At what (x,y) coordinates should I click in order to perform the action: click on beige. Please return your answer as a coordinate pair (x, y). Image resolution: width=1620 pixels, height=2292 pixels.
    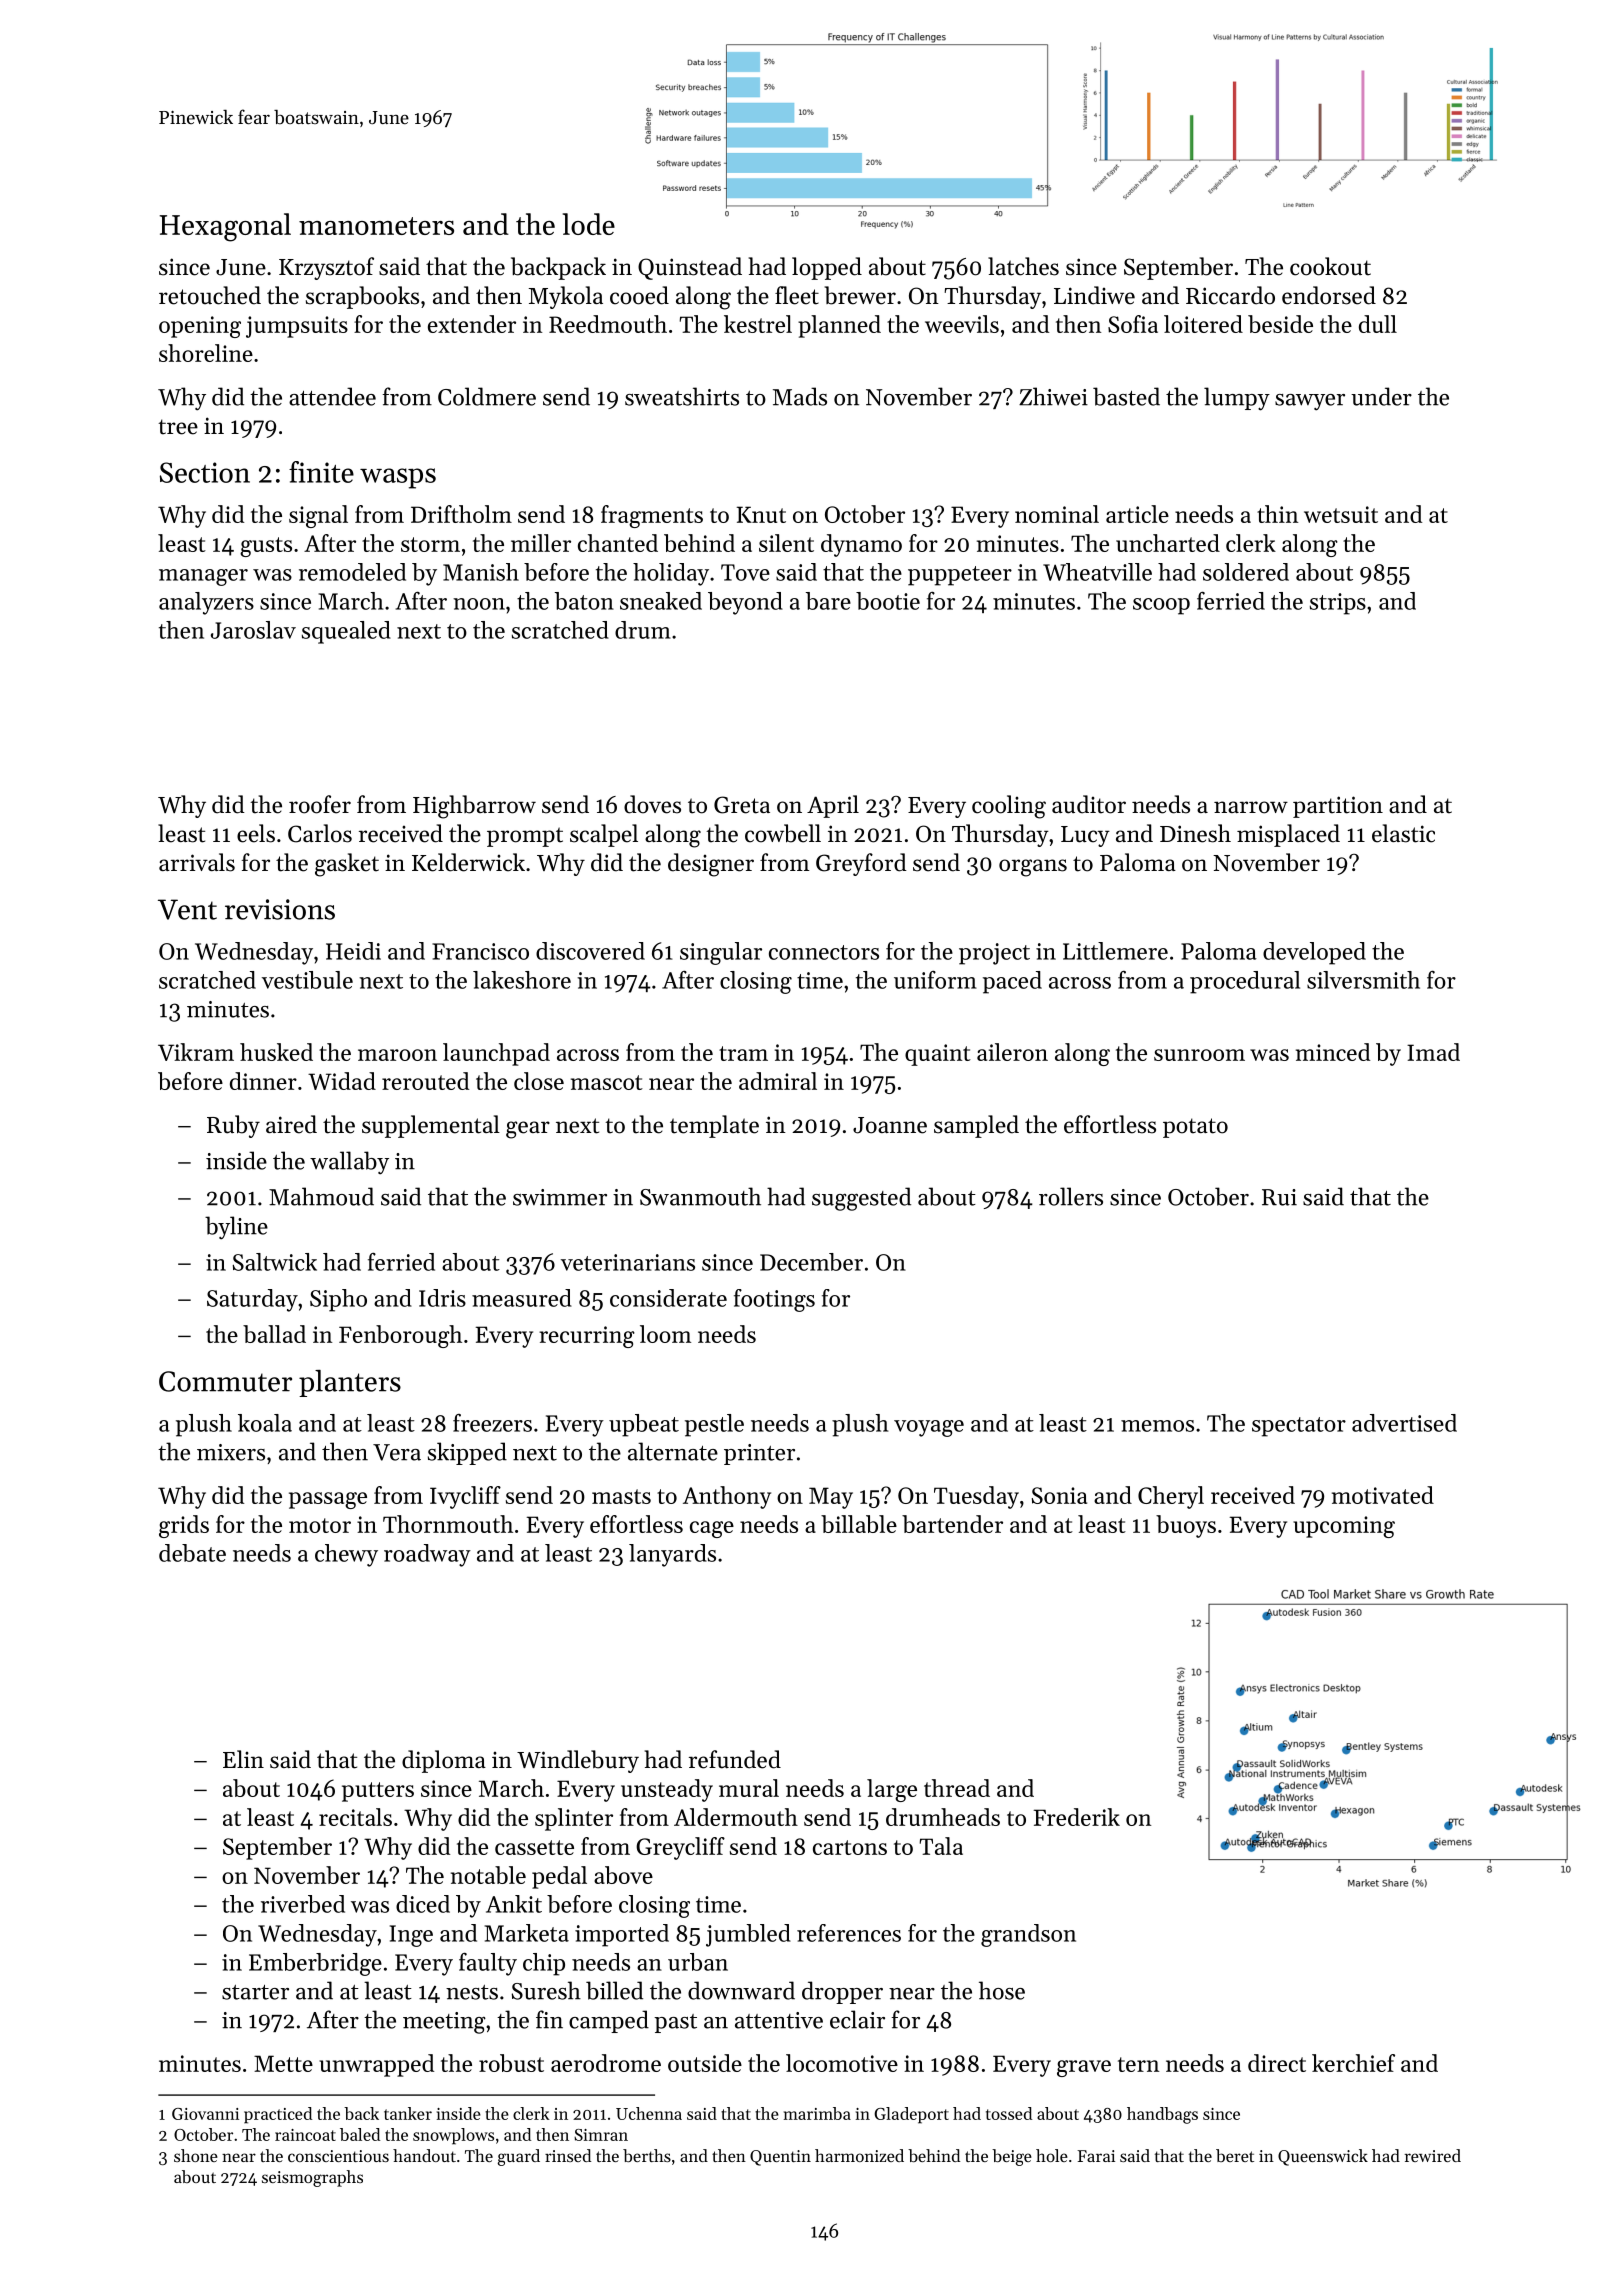
    Looking at the image, I should click on (1012, 2157).
